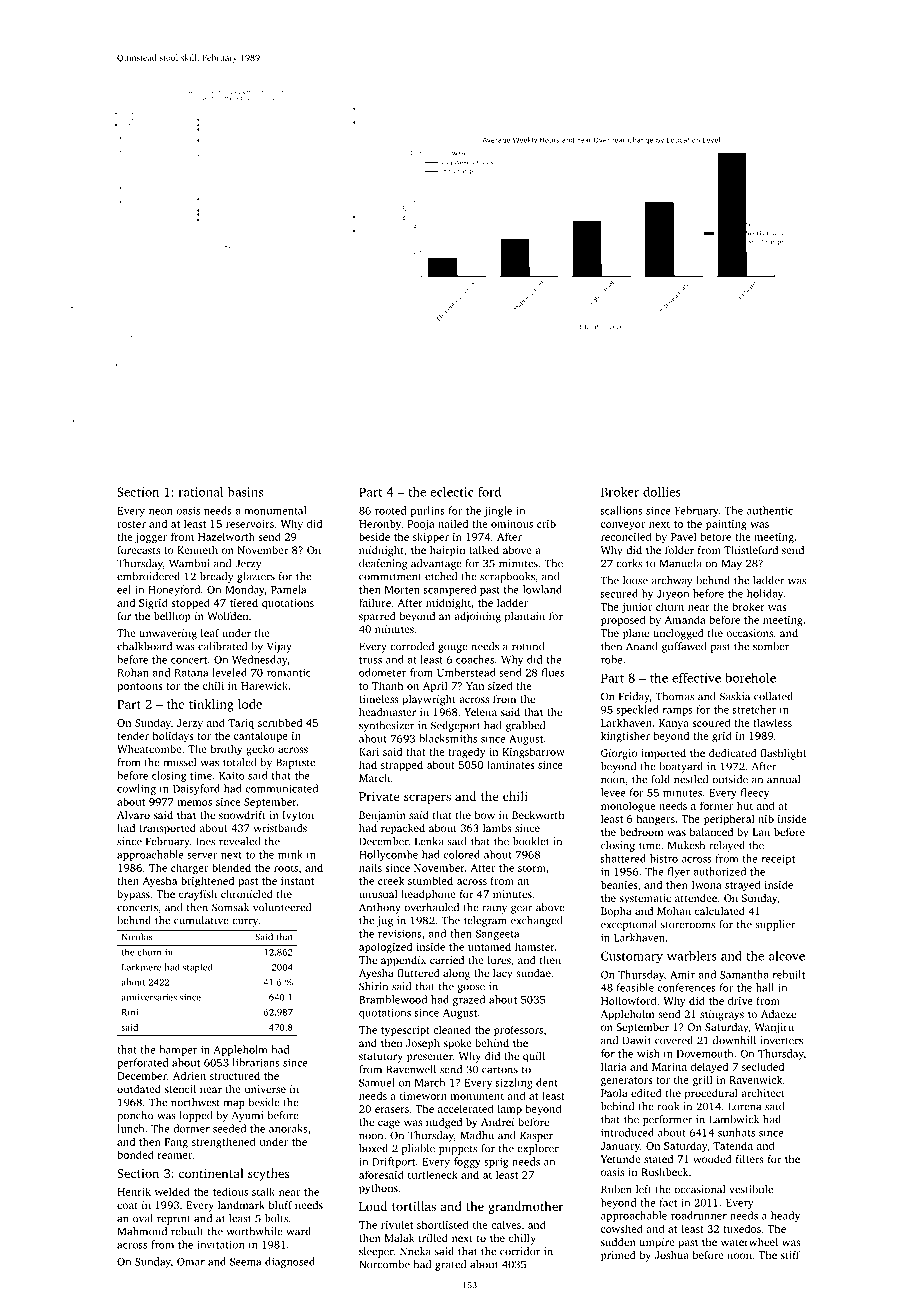  Describe the element at coordinates (383, 564) in the document. I see `deafening` at that location.
